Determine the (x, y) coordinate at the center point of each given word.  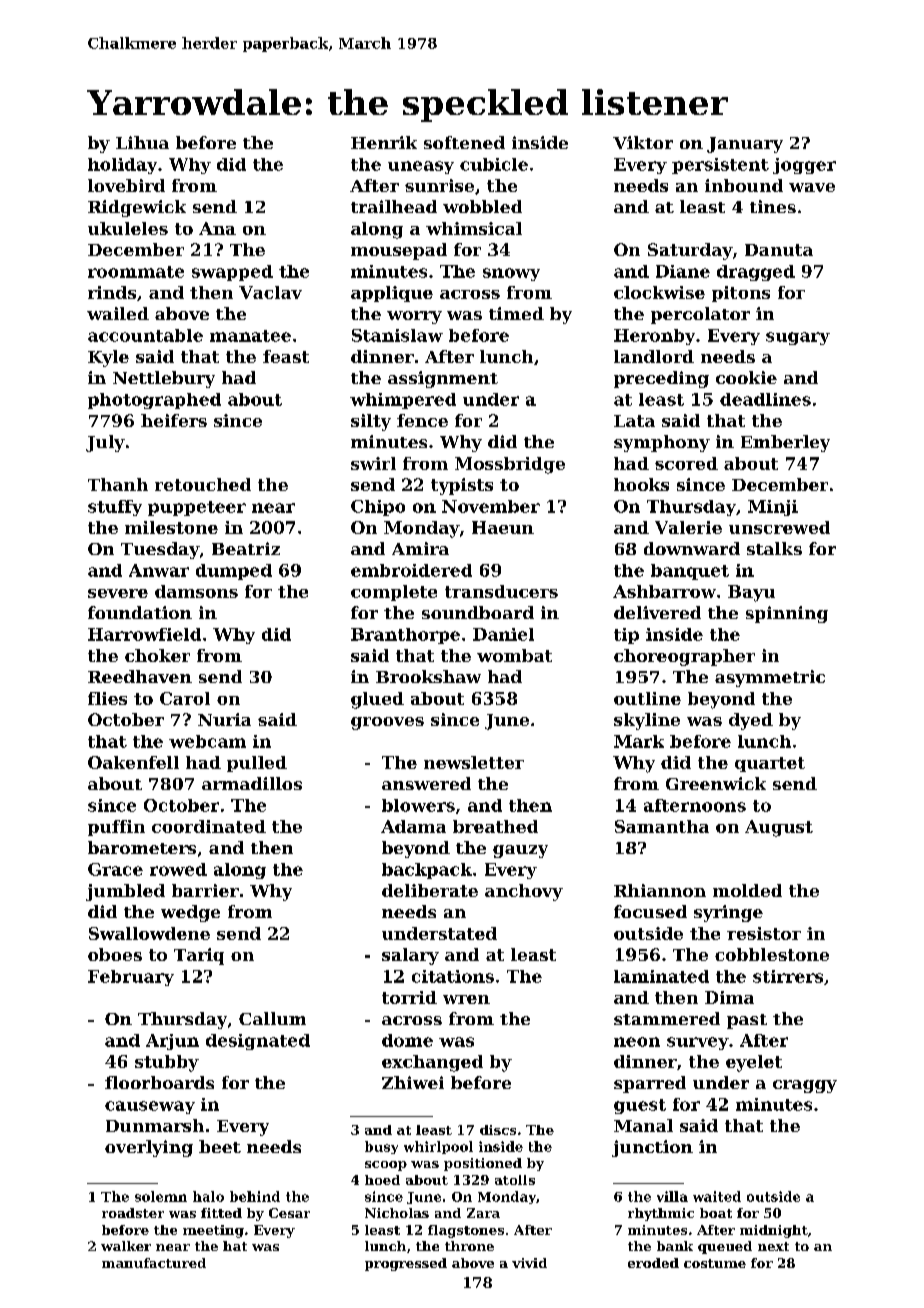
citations (453, 976)
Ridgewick (137, 208)
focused (650, 911)
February (131, 978)
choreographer (684, 657)
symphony (662, 443)
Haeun (503, 527)
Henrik (384, 142)
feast (286, 356)
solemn (161, 1196)
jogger (804, 166)
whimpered (403, 401)
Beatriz (246, 548)
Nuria (224, 719)
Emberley (785, 443)
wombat (514, 655)
